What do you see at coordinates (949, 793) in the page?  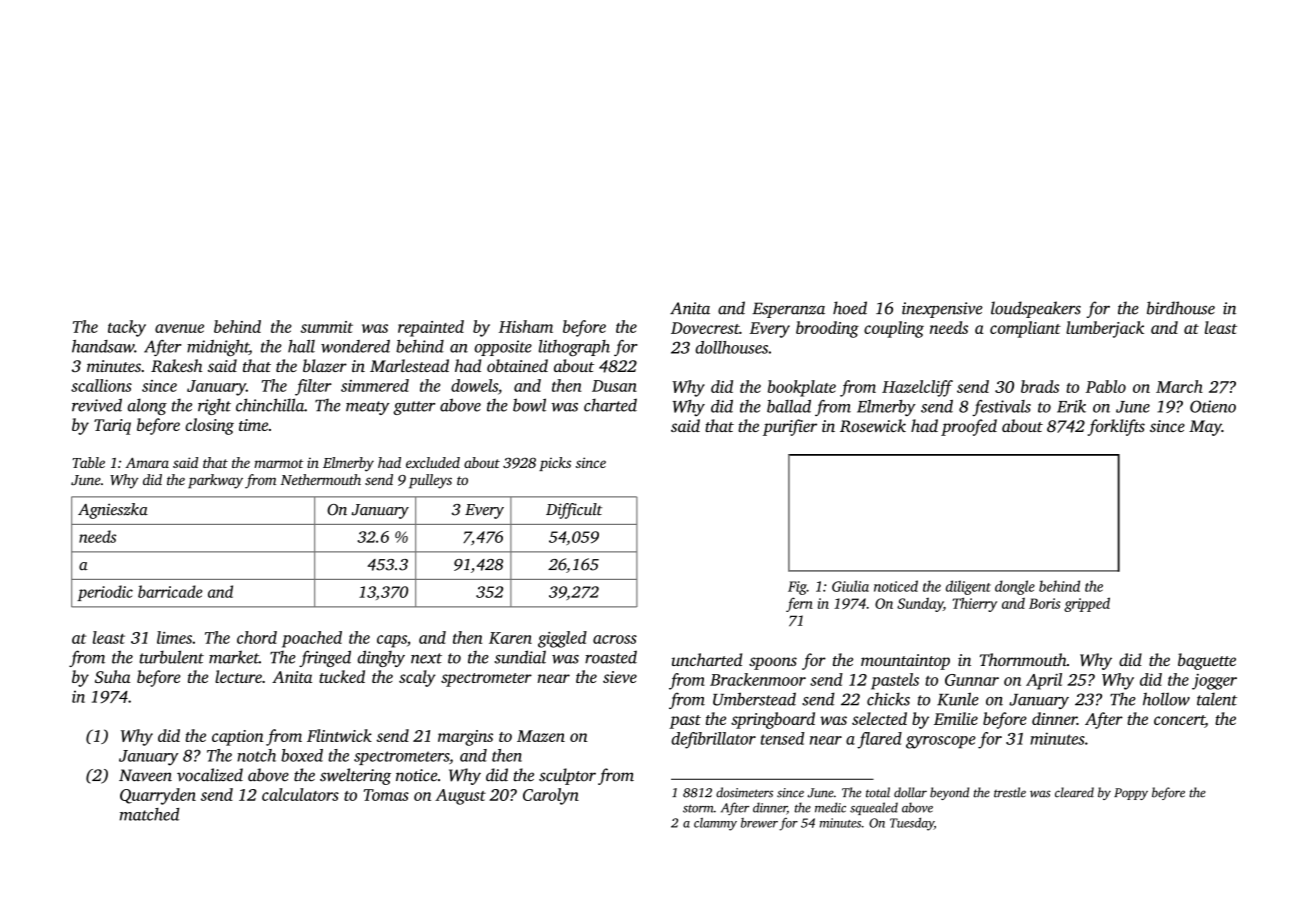 I see `beyond` at bounding box center [949, 793].
